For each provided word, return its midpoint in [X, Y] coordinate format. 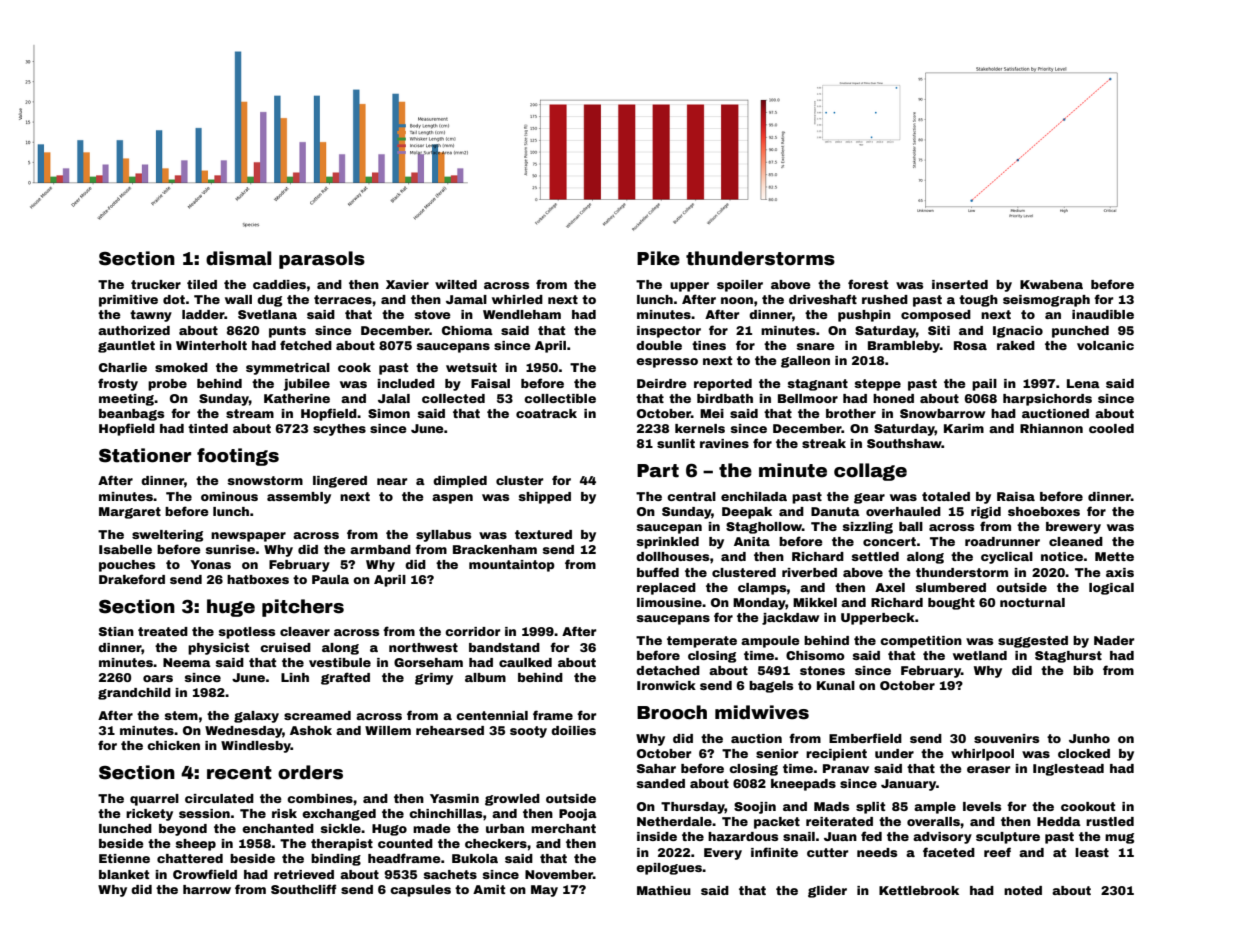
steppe [878, 385]
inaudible [1103, 314]
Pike [658, 258]
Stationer [145, 455]
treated [163, 631]
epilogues [669, 869]
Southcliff [303, 889]
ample [935, 808]
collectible [560, 398]
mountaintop [512, 566]
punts [287, 332]
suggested [1033, 642]
